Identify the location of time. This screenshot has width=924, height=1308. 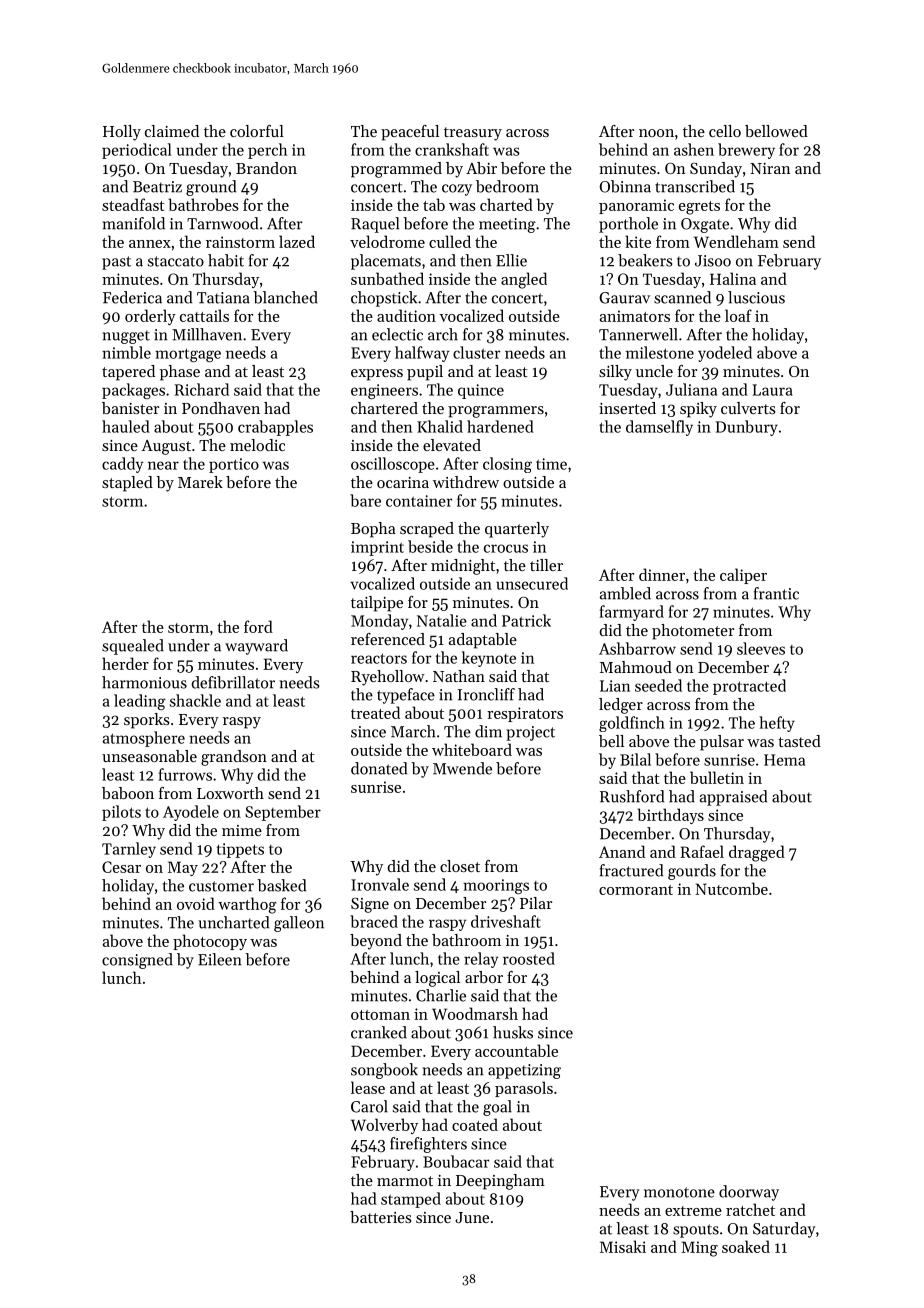
(551, 464).
